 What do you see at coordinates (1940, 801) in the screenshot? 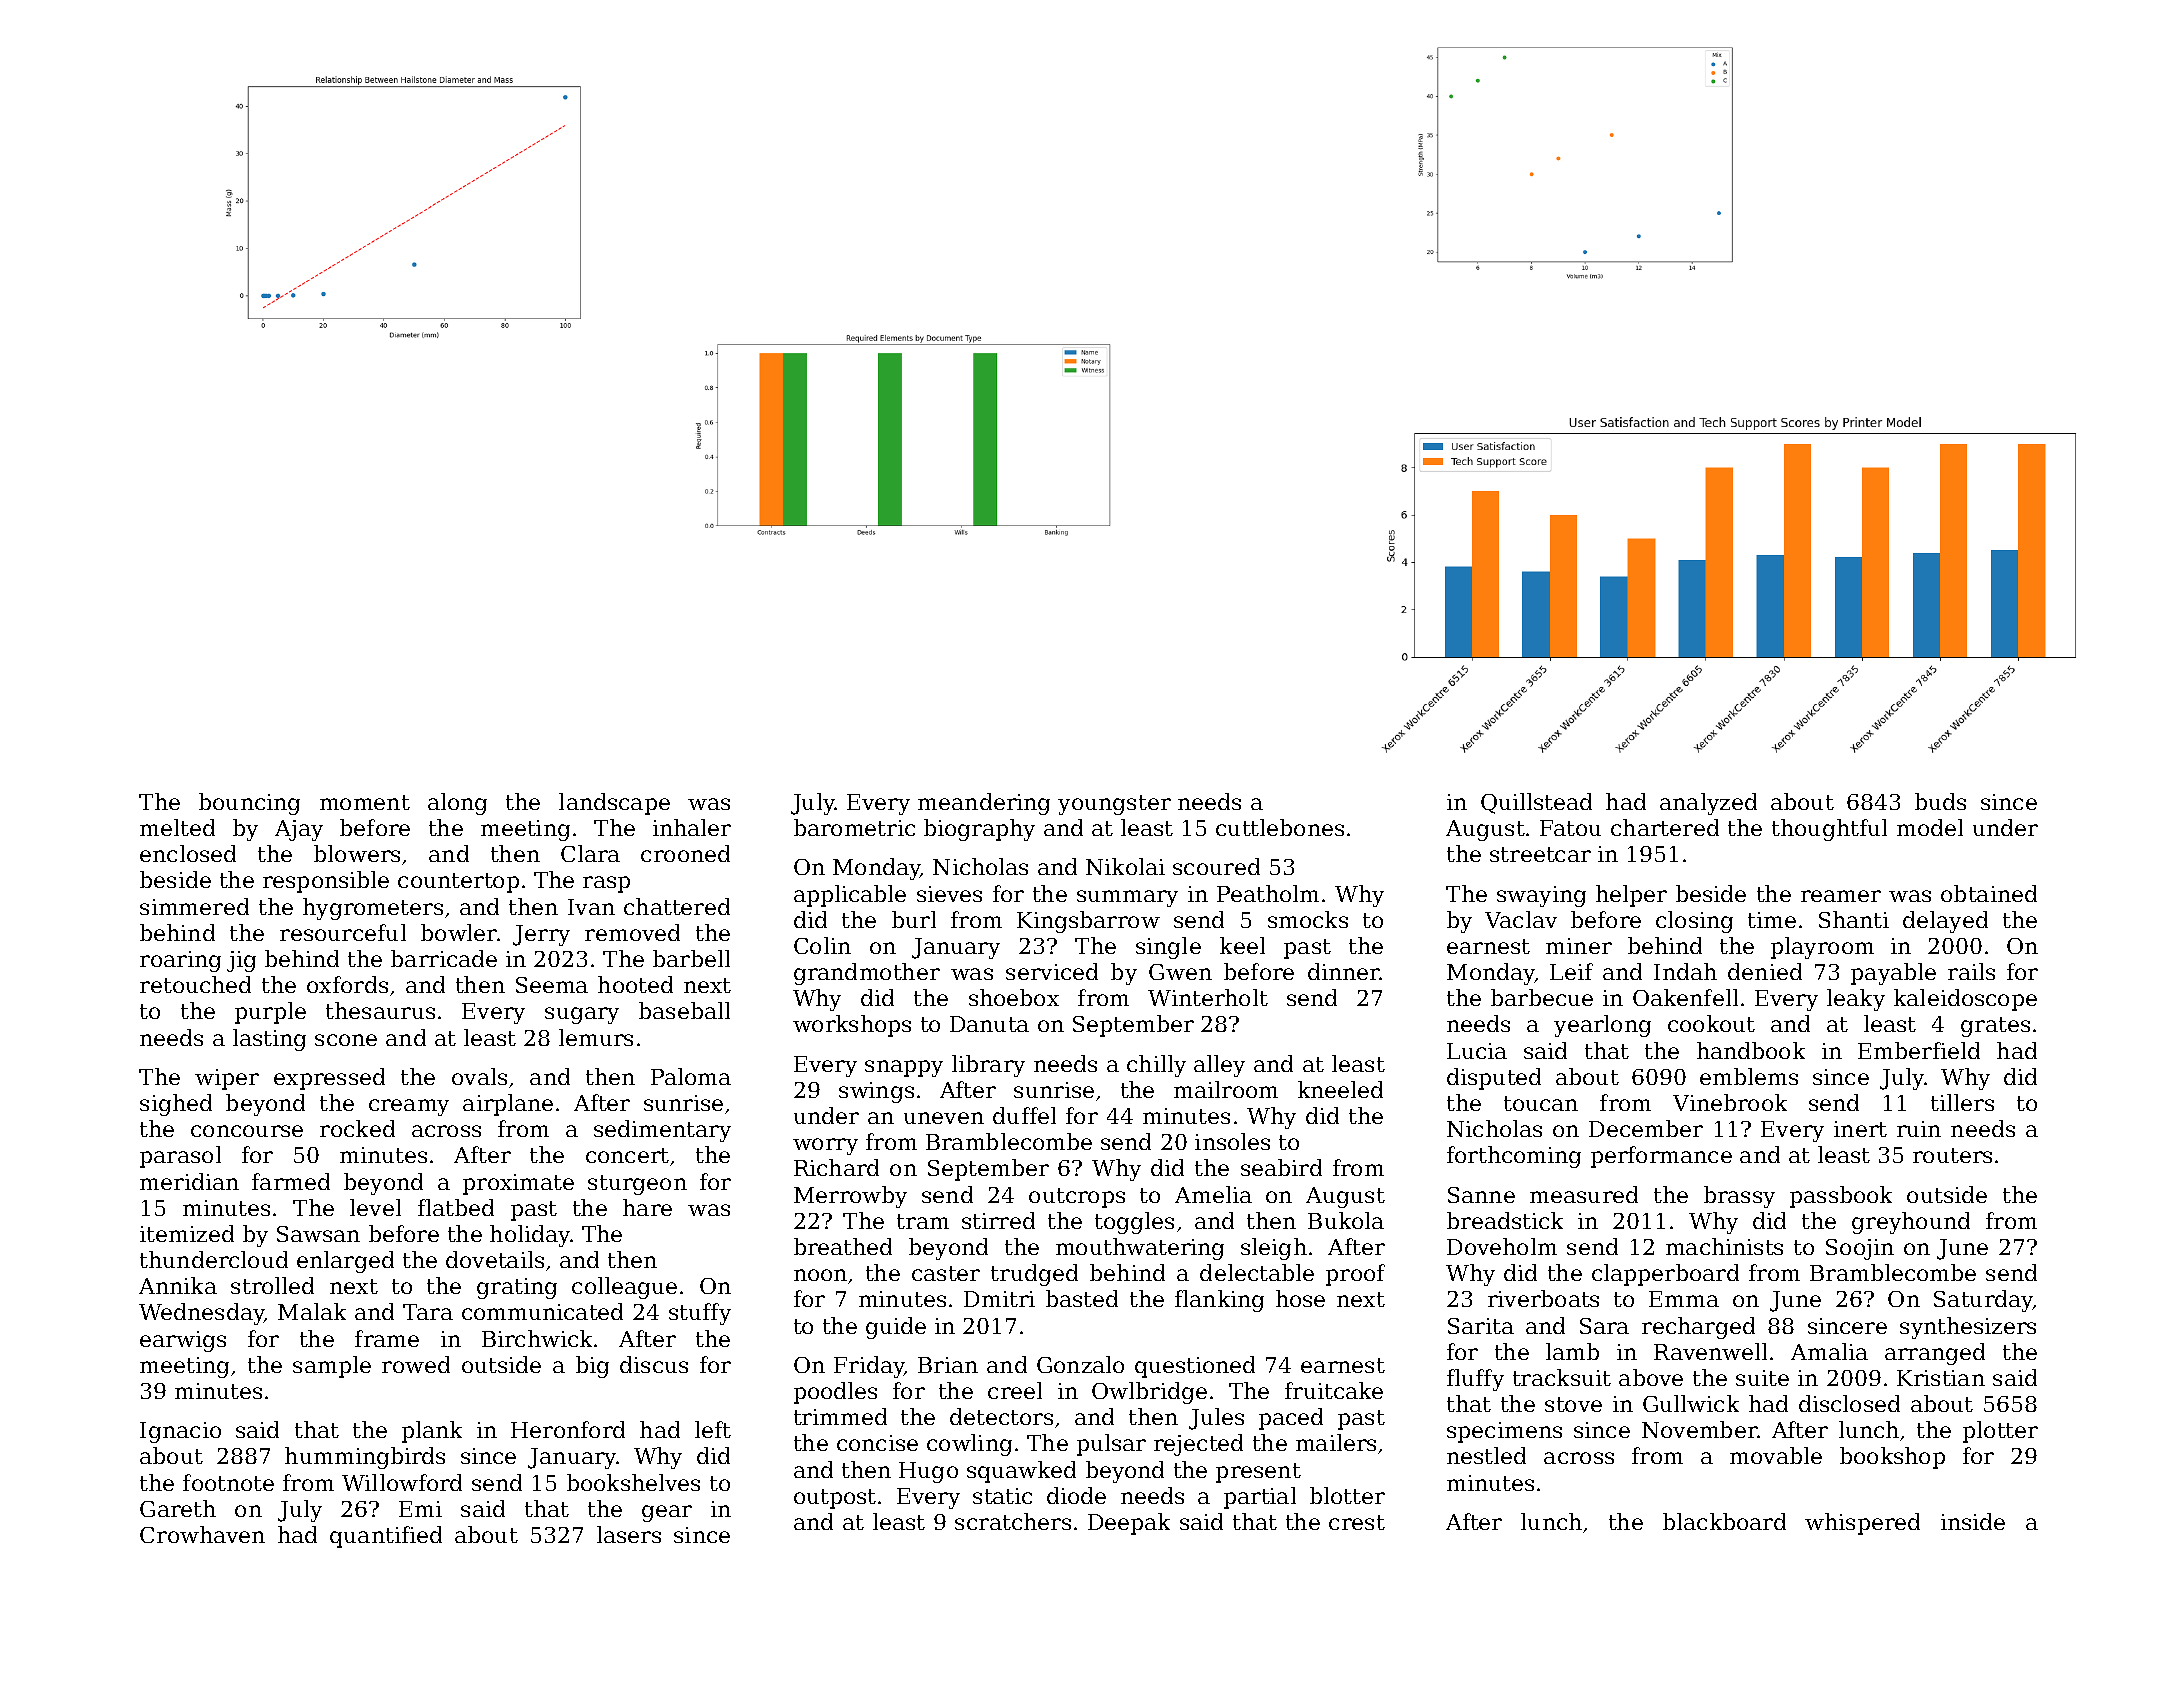
I see `buds` at bounding box center [1940, 801].
